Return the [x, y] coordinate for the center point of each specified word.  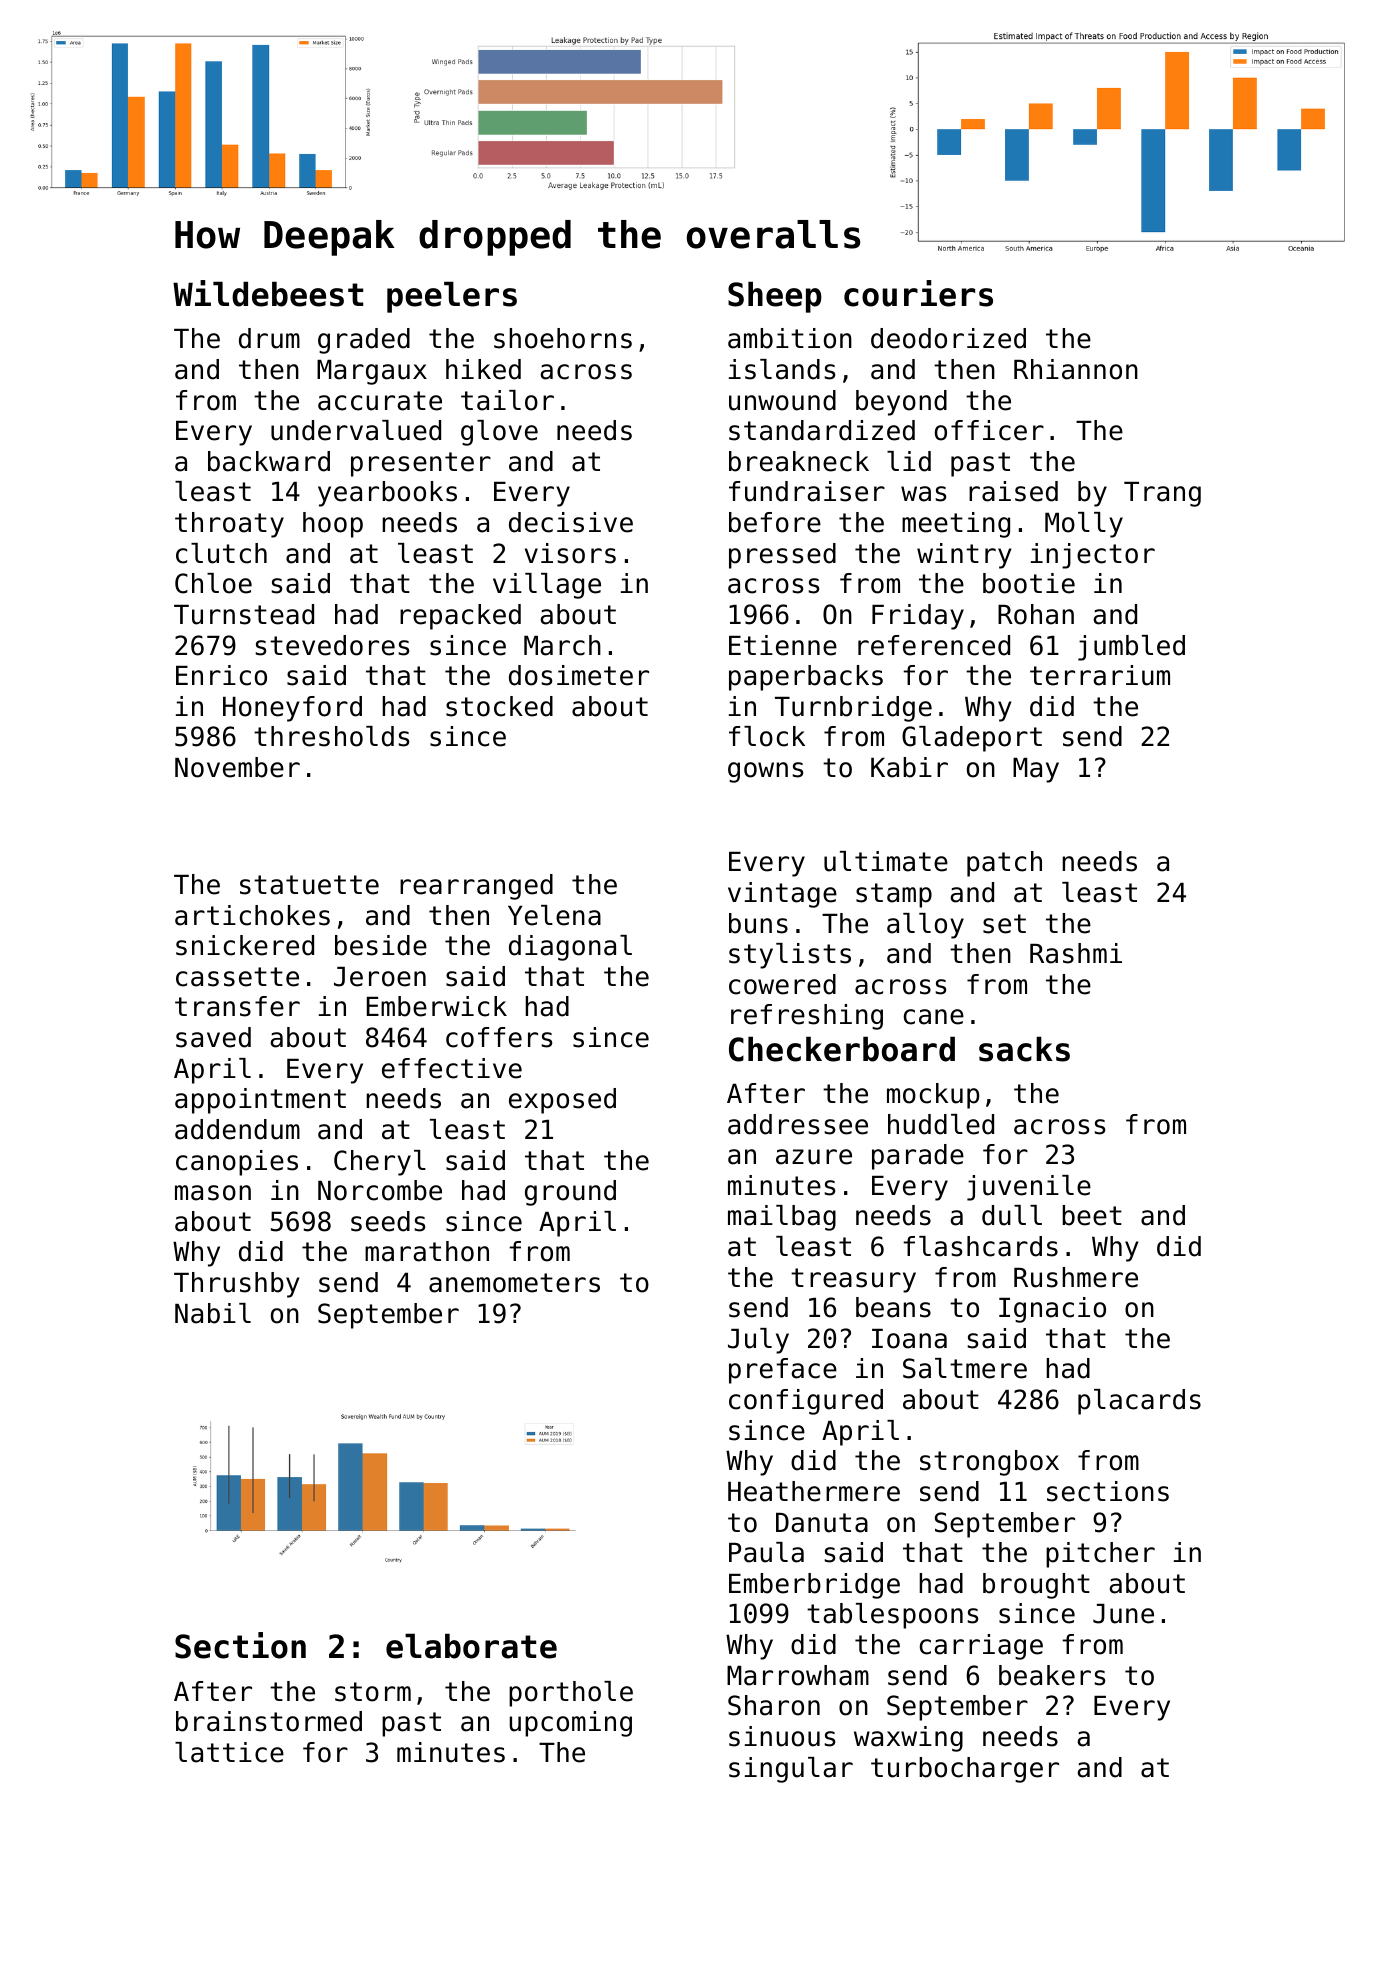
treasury [853, 1280]
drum [269, 338]
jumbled [1131, 648]
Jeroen [380, 977]
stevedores [332, 645]
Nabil [213, 1313]
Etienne [783, 645]
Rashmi [1076, 953]
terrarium [1100, 675]
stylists [790, 956]
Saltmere [965, 1368]
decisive [571, 522]
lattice [229, 1752]
